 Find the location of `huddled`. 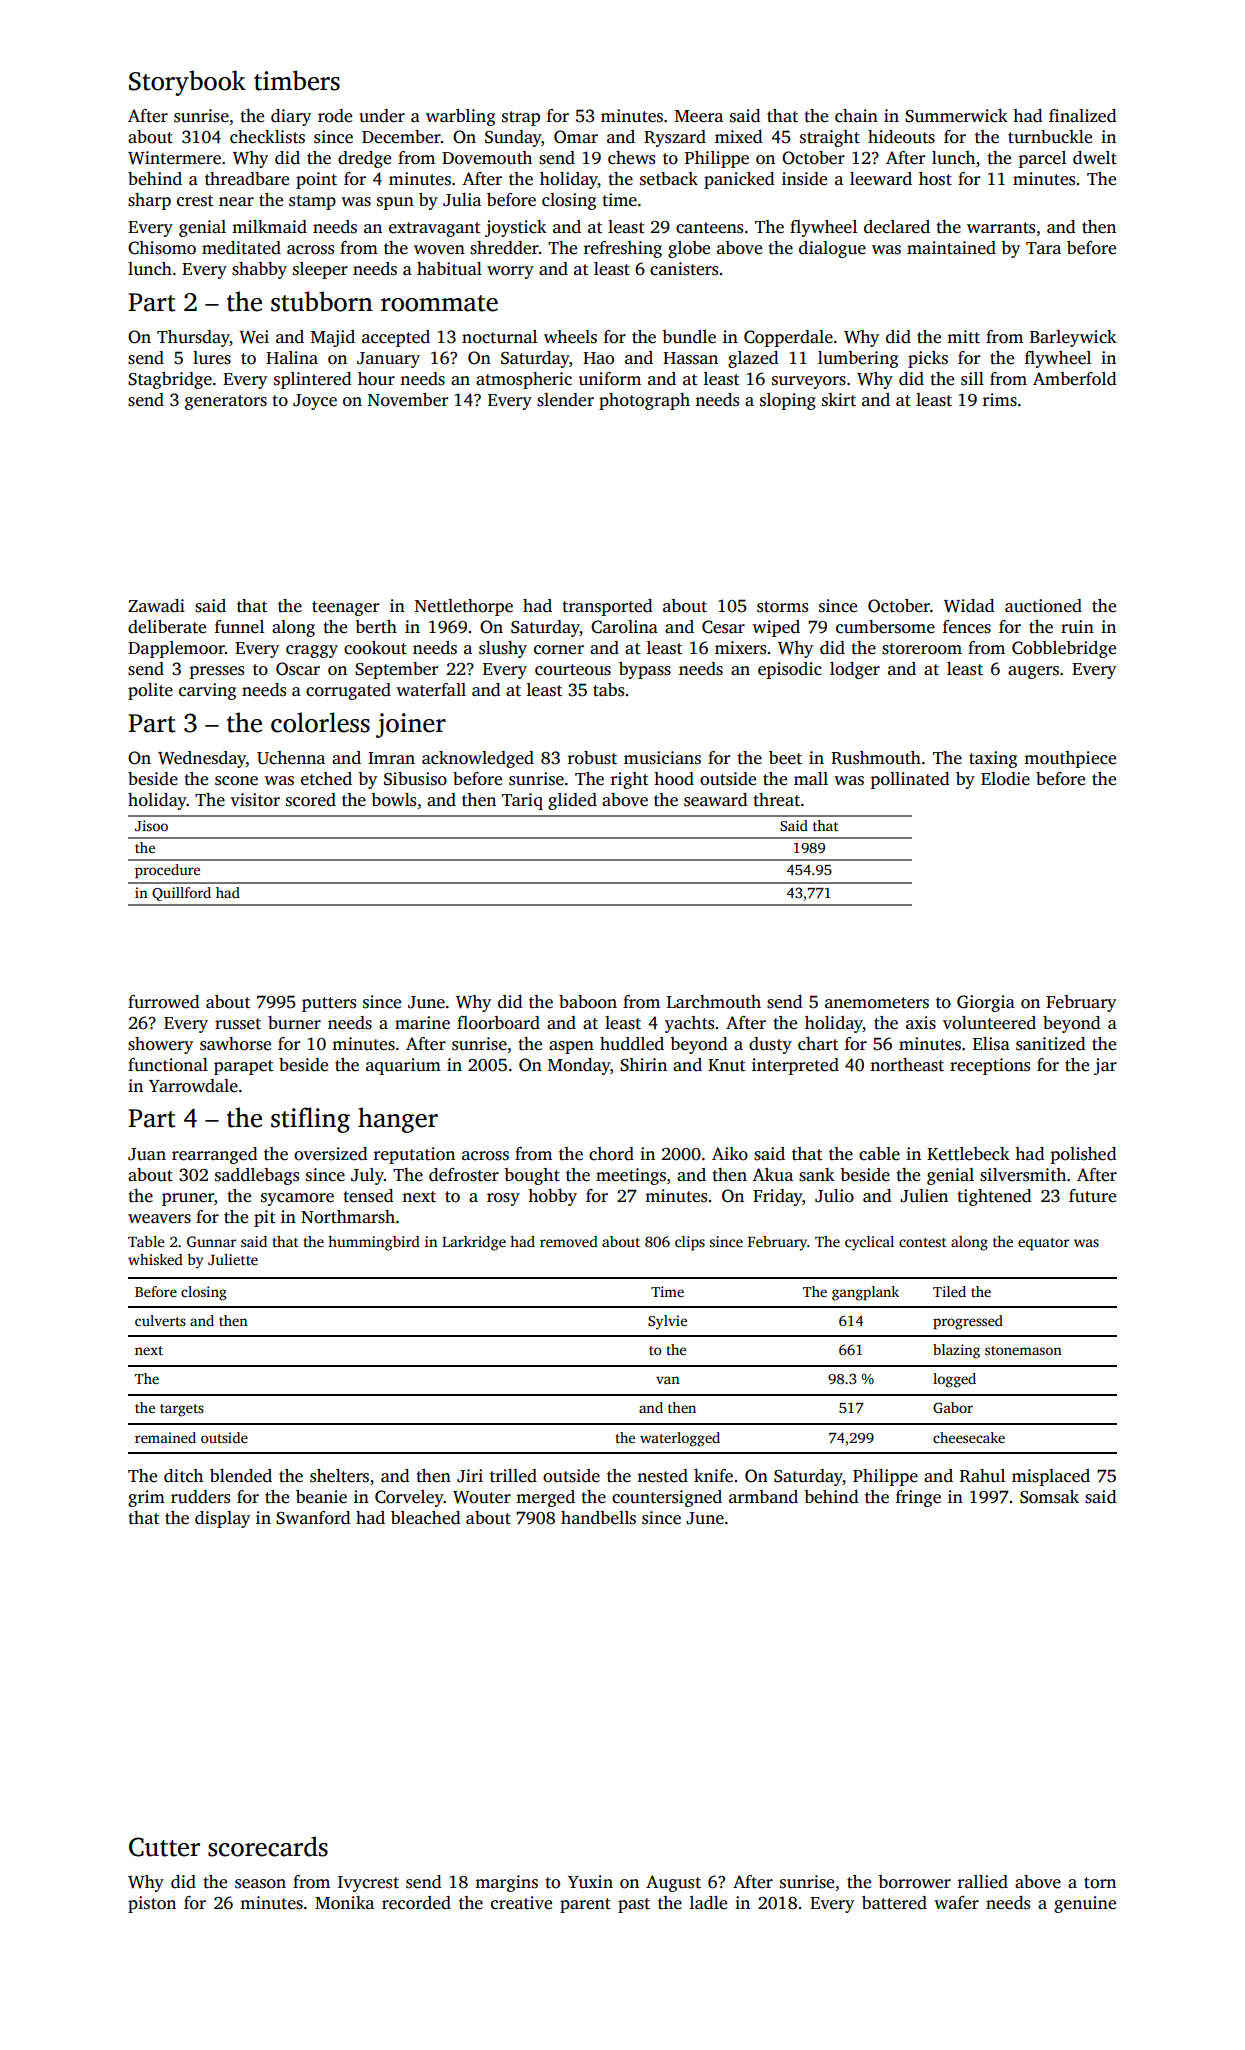

huddled is located at coordinates (632, 1044).
